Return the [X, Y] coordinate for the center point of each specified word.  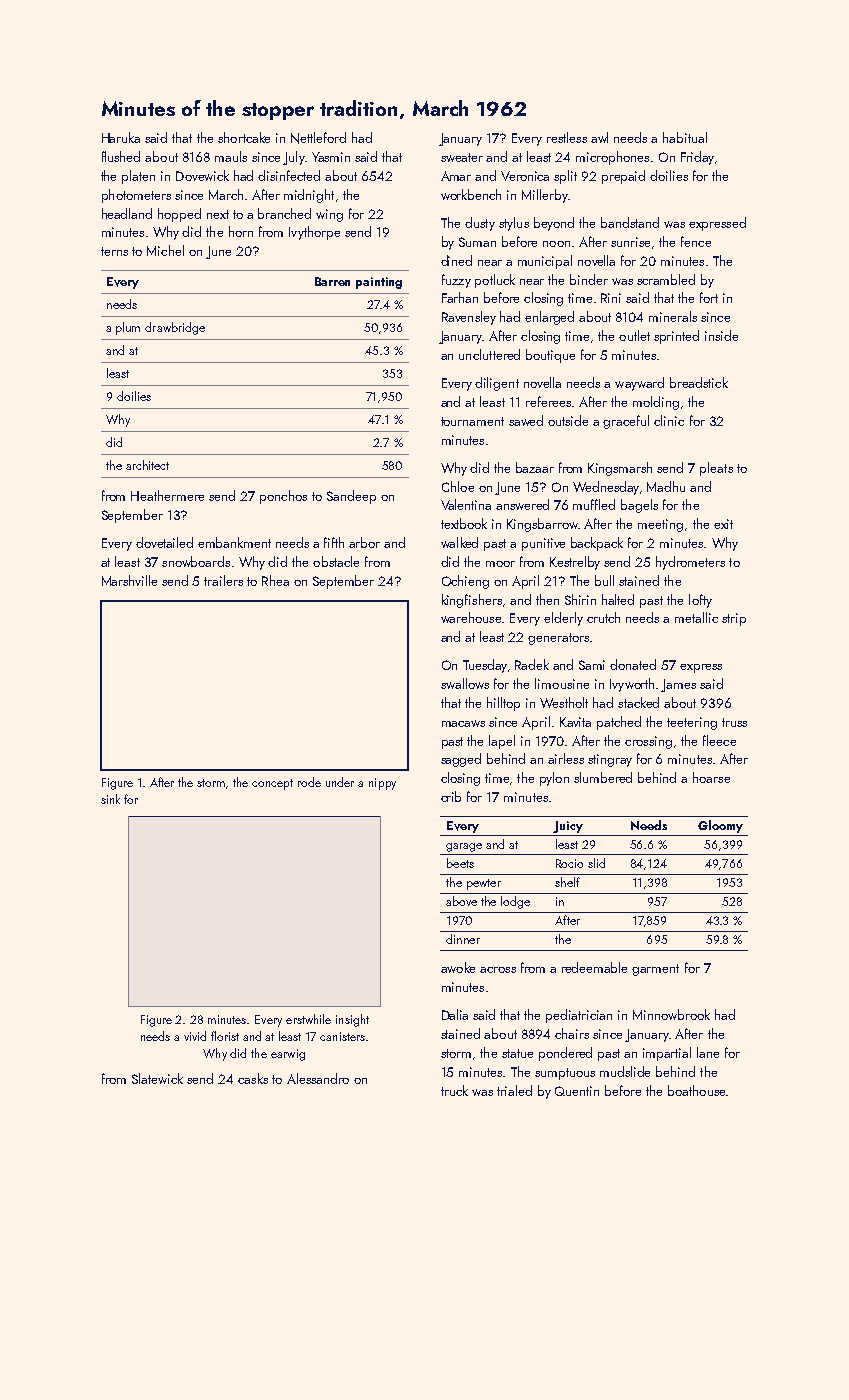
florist [225, 1036]
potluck [495, 281]
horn [241, 231]
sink [110, 799]
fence [696, 241]
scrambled [666, 279]
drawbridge [175, 328]
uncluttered [489, 354]
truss [734, 722]
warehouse [471, 617]
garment [655, 970]
